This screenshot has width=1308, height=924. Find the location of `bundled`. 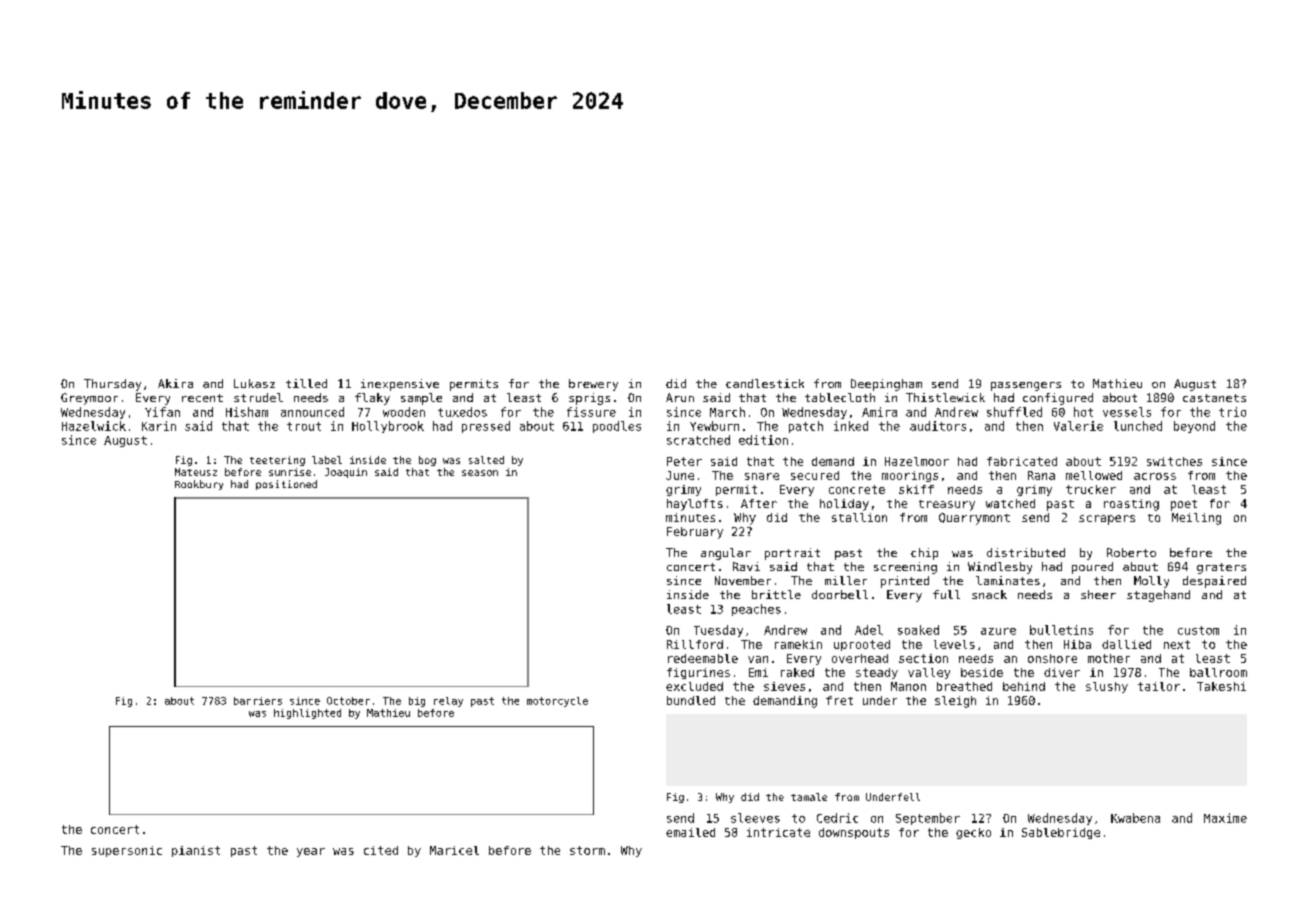

bundled is located at coordinates (691, 700).
